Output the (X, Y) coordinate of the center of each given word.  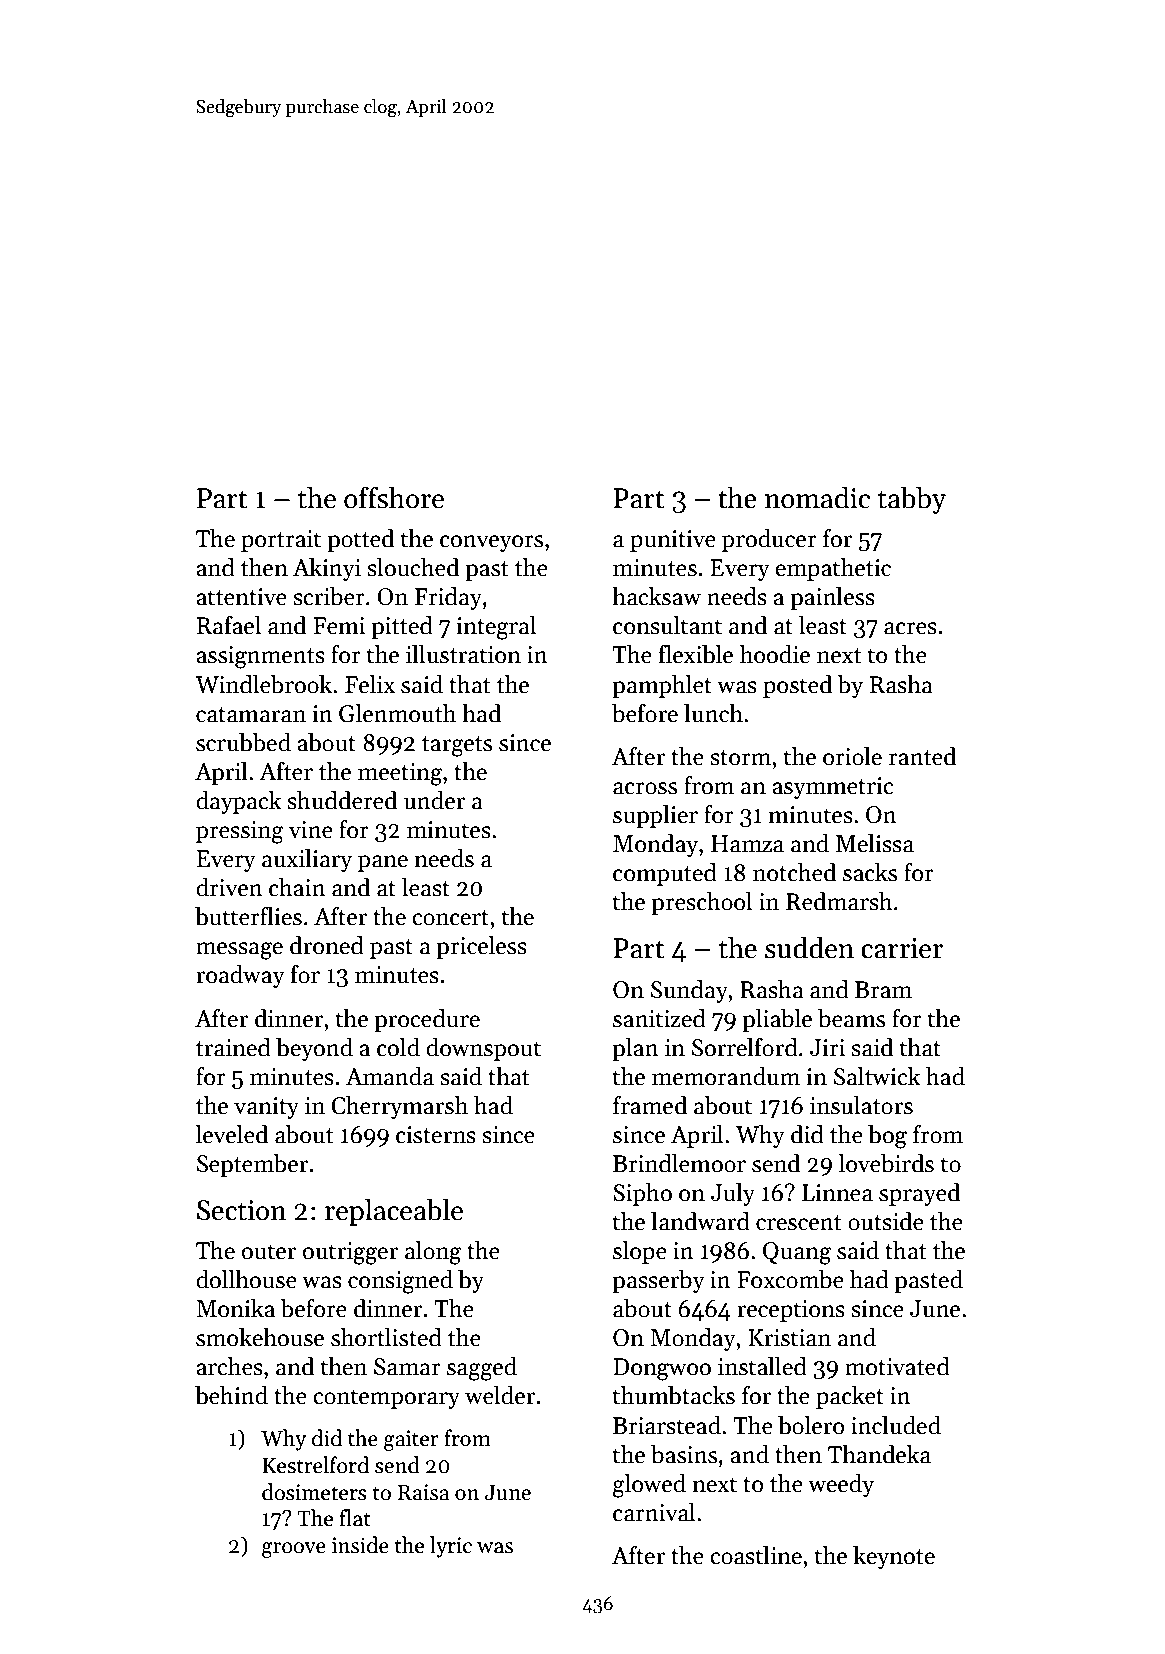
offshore (394, 497)
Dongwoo (662, 1369)
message (239, 951)
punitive (673, 541)
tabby (912, 500)
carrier (902, 948)
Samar (407, 1367)
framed (650, 1105)
